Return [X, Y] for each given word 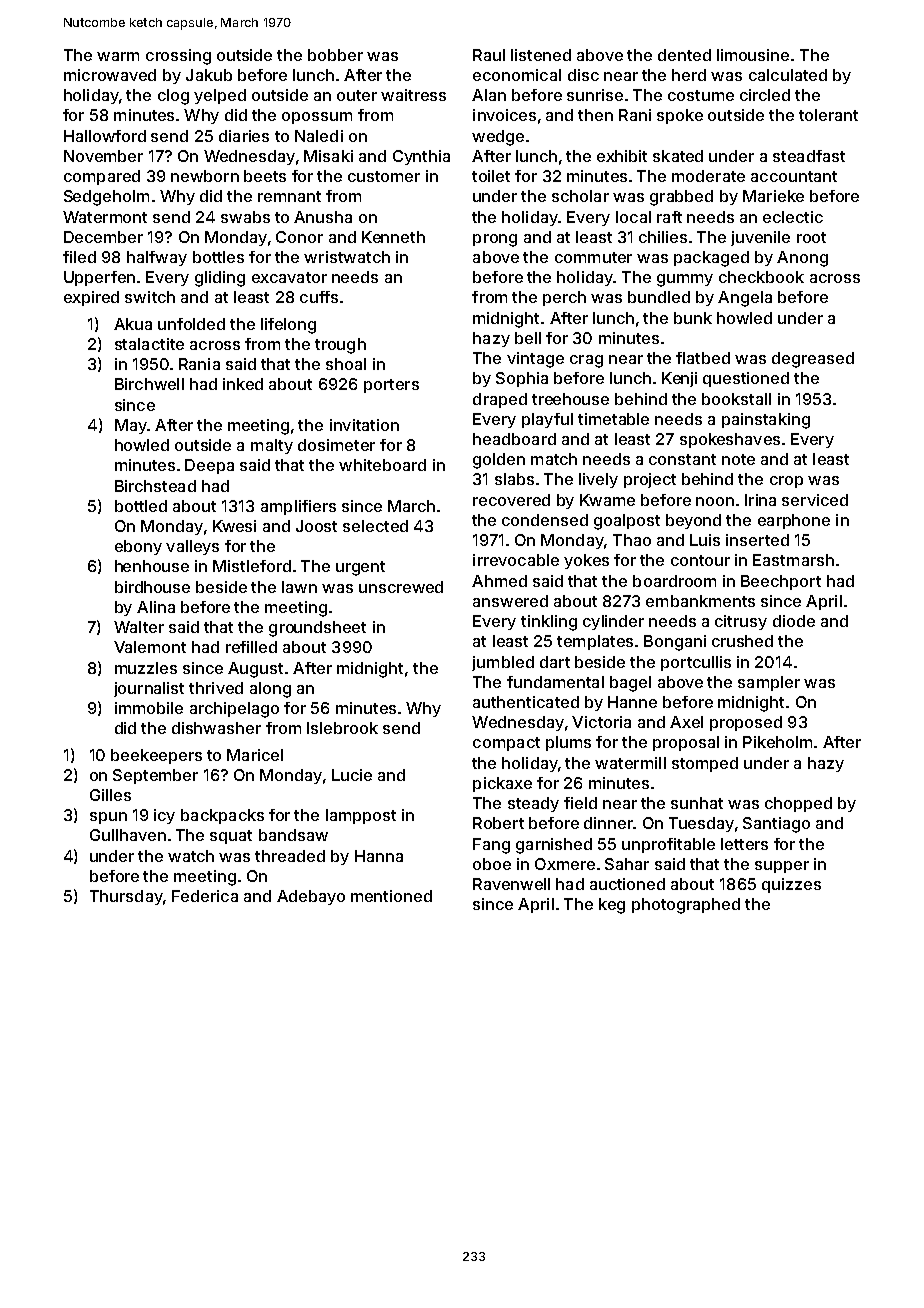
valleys [192, 547]
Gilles [110, 795]
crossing [178, 57]
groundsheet [317, 629]
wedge [498, 138]
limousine [753, 55]
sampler [769, 683]
